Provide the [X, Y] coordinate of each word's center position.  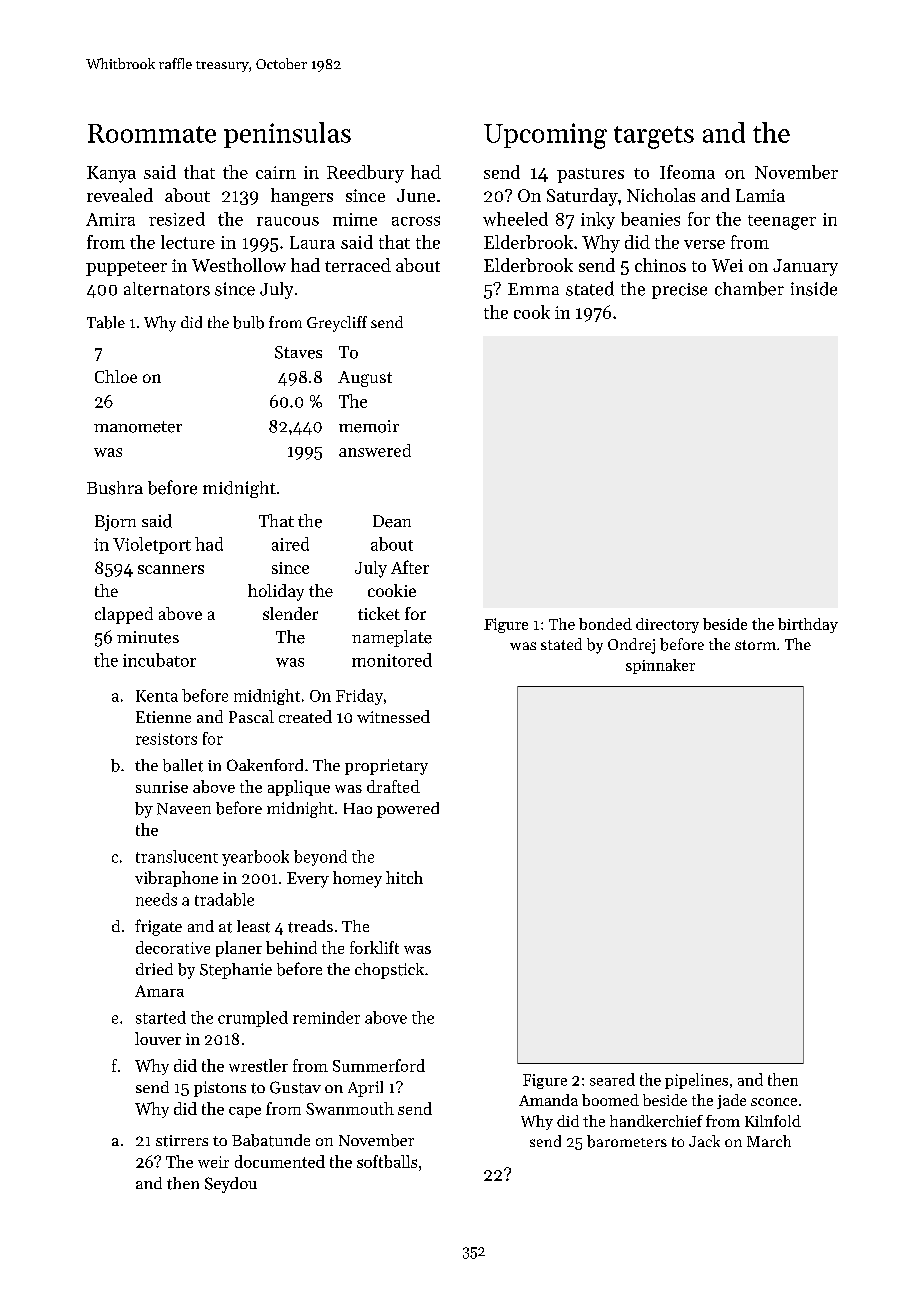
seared [612, 1079]
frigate [158, 927]
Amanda [548, 1100]
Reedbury [365, 174]
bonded [605, 624]
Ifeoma [687, 172]
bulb [248, 322]
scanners [171, 569]
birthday [808, 625]
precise [679, 291]
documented [280, 1161]
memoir [369, 426]
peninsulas [287, 135]
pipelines [696, 1081]
